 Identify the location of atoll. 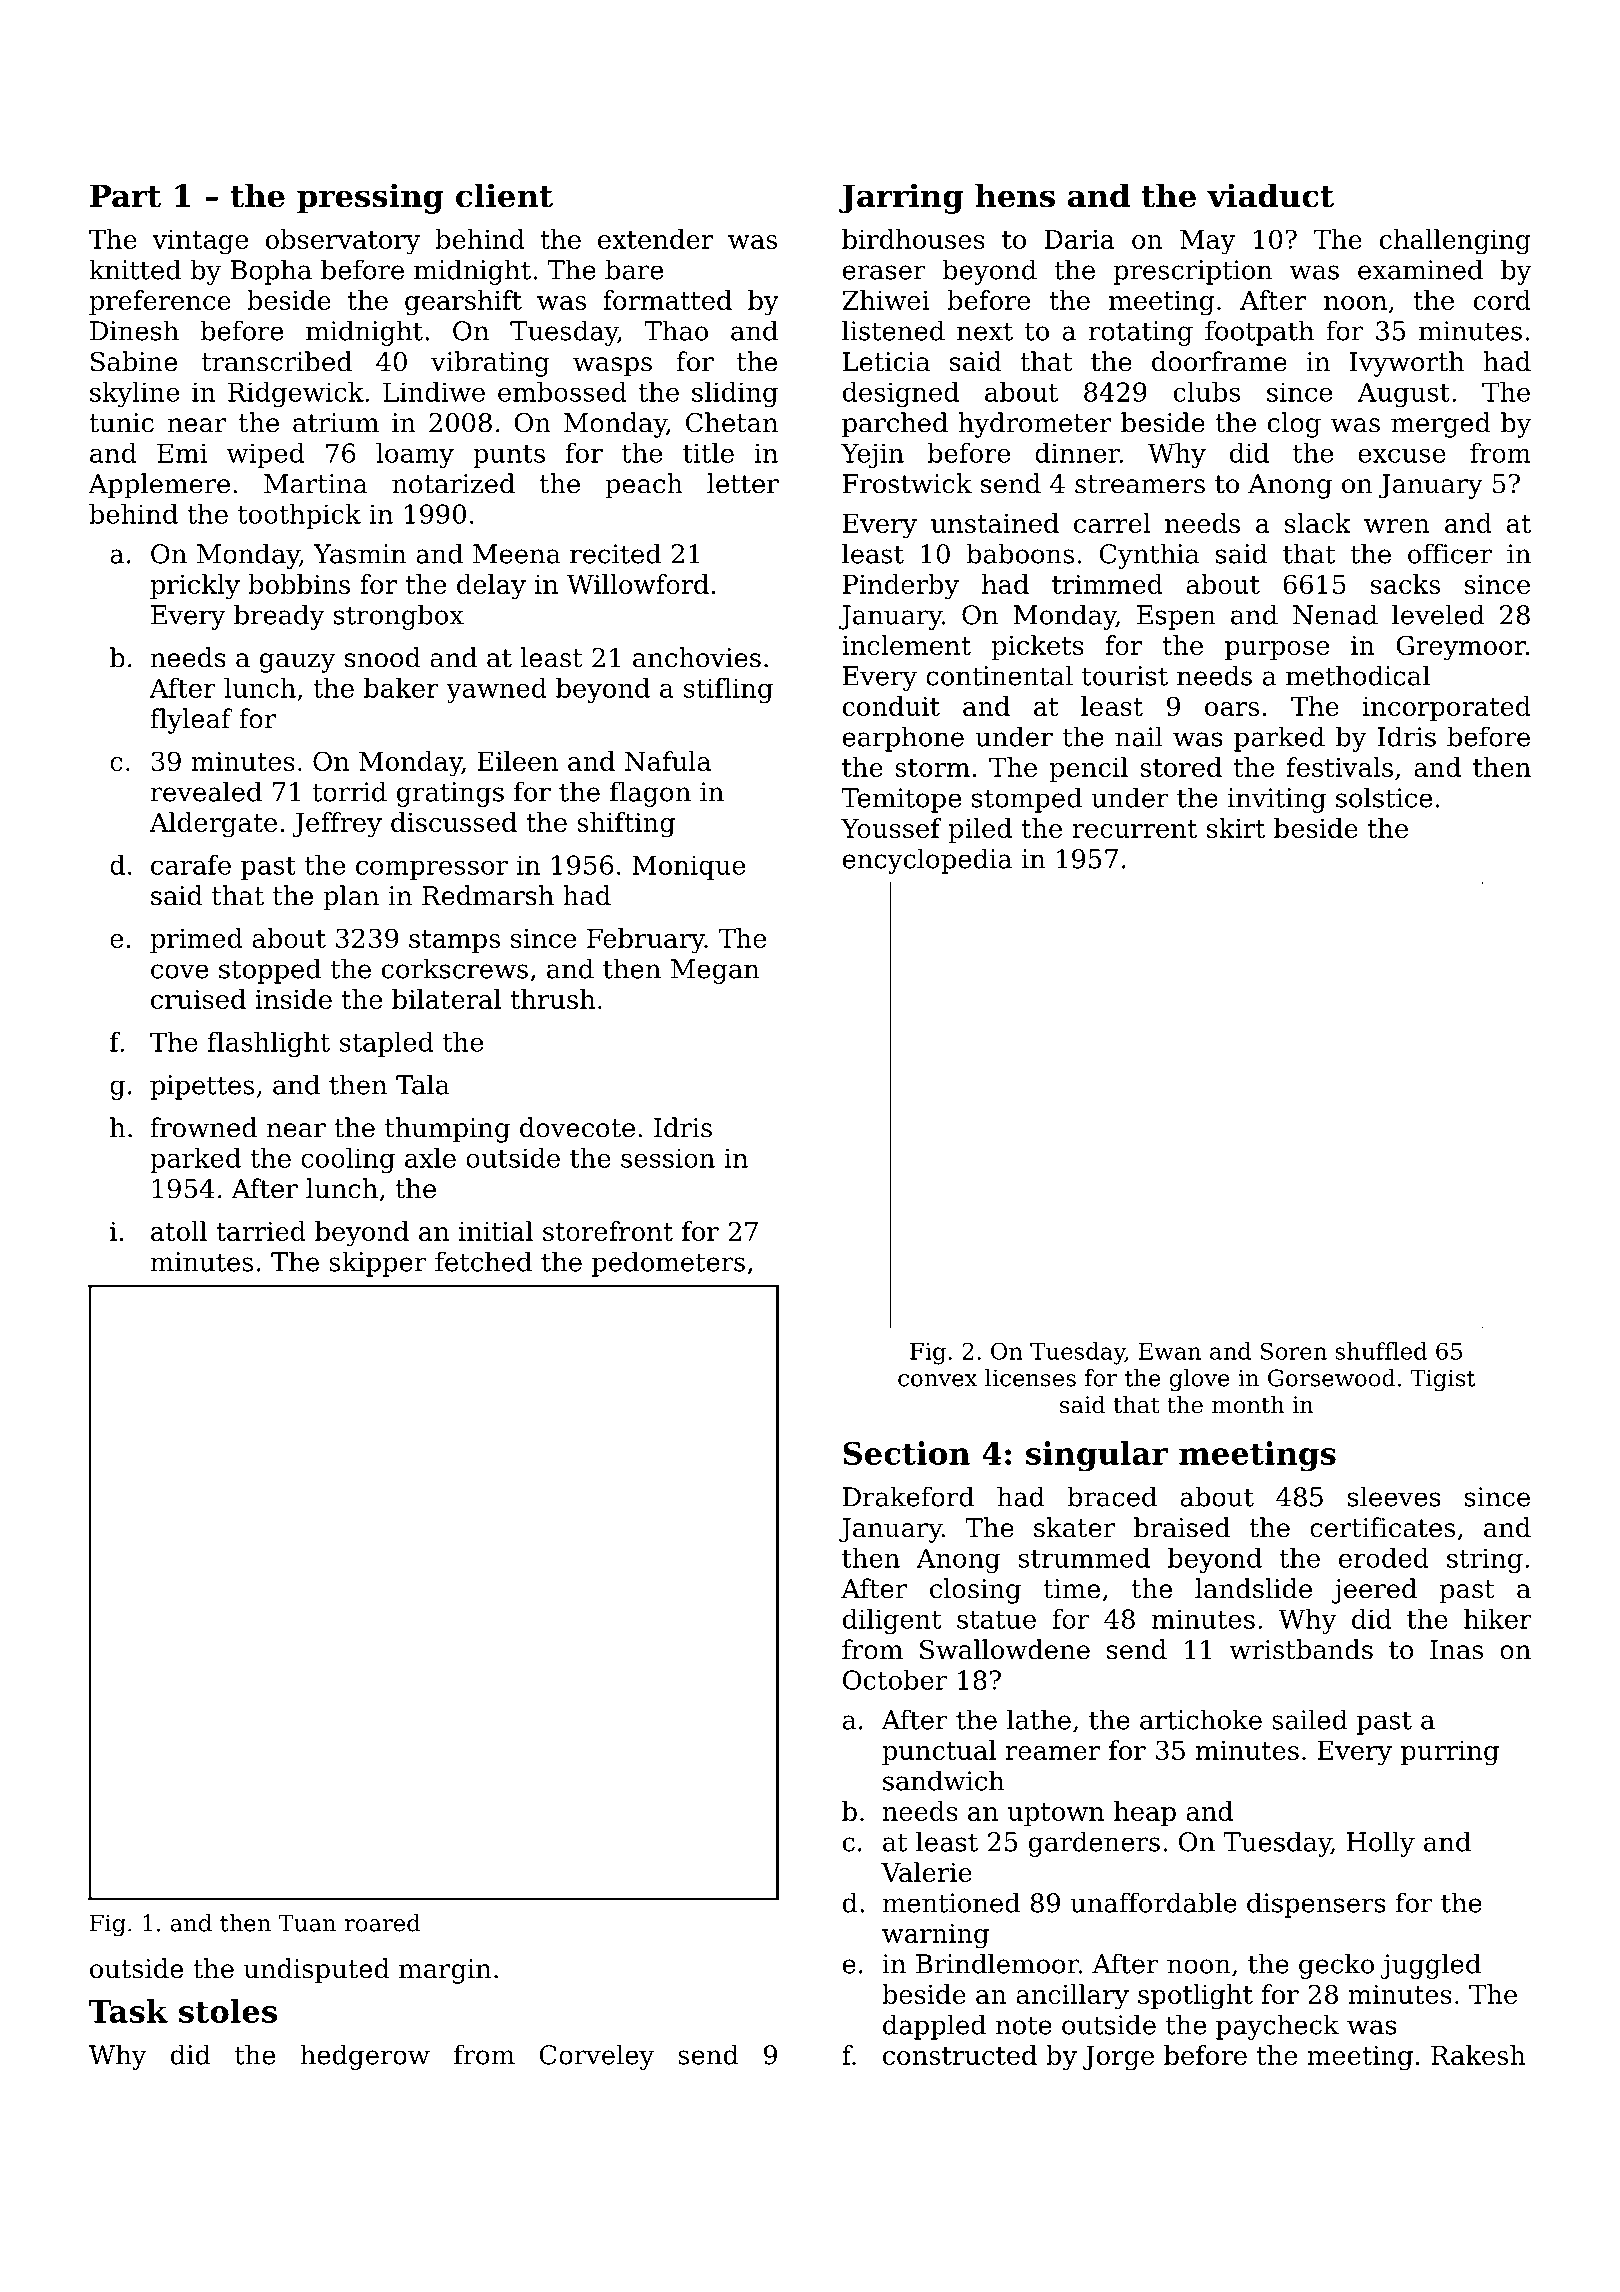
(179, 1231).
